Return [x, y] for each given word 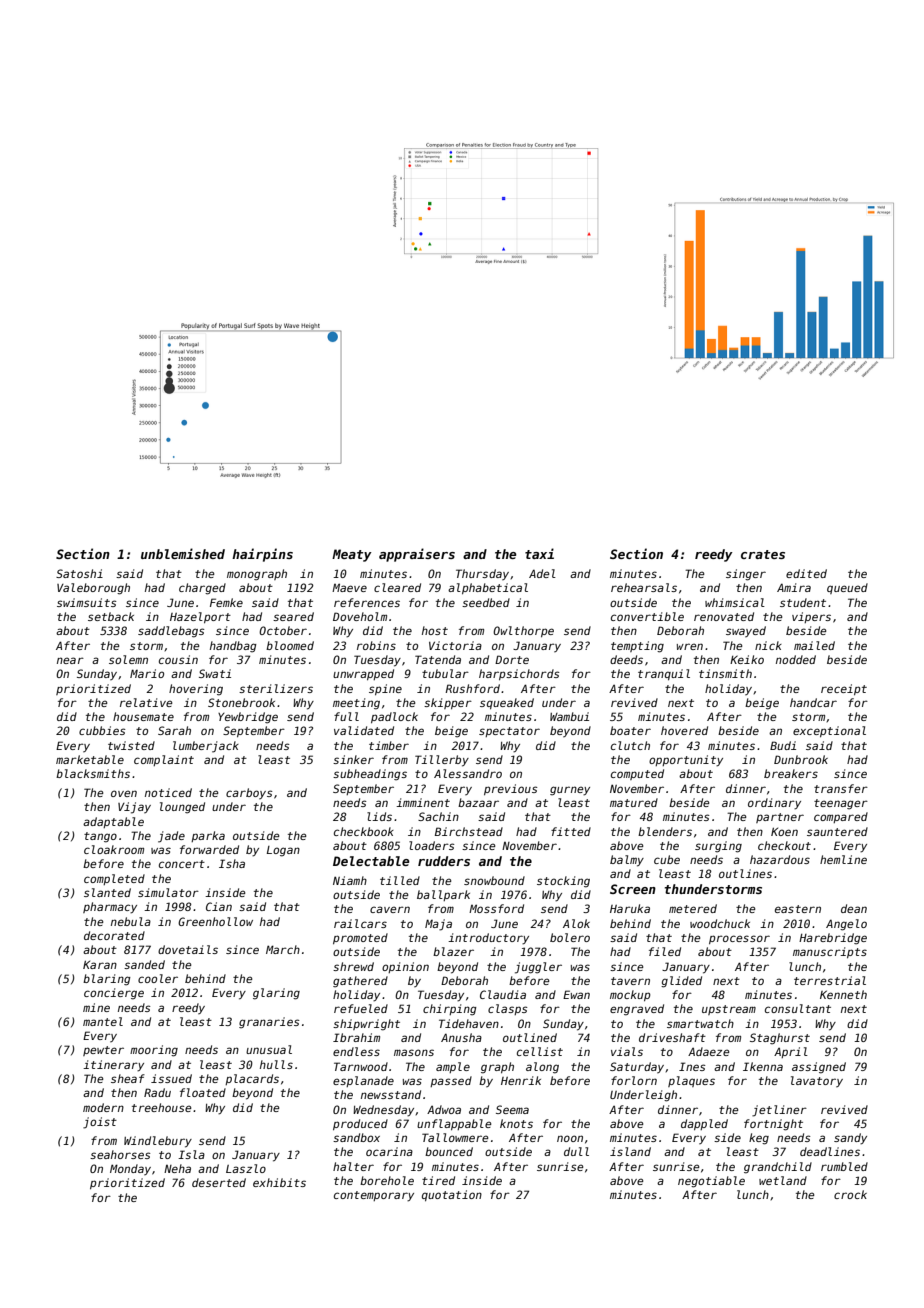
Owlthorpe [523, 631]
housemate [143, 716]
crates [763, 554]
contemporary [374, 1196]
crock [850, 1194]
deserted [219, 1182]
